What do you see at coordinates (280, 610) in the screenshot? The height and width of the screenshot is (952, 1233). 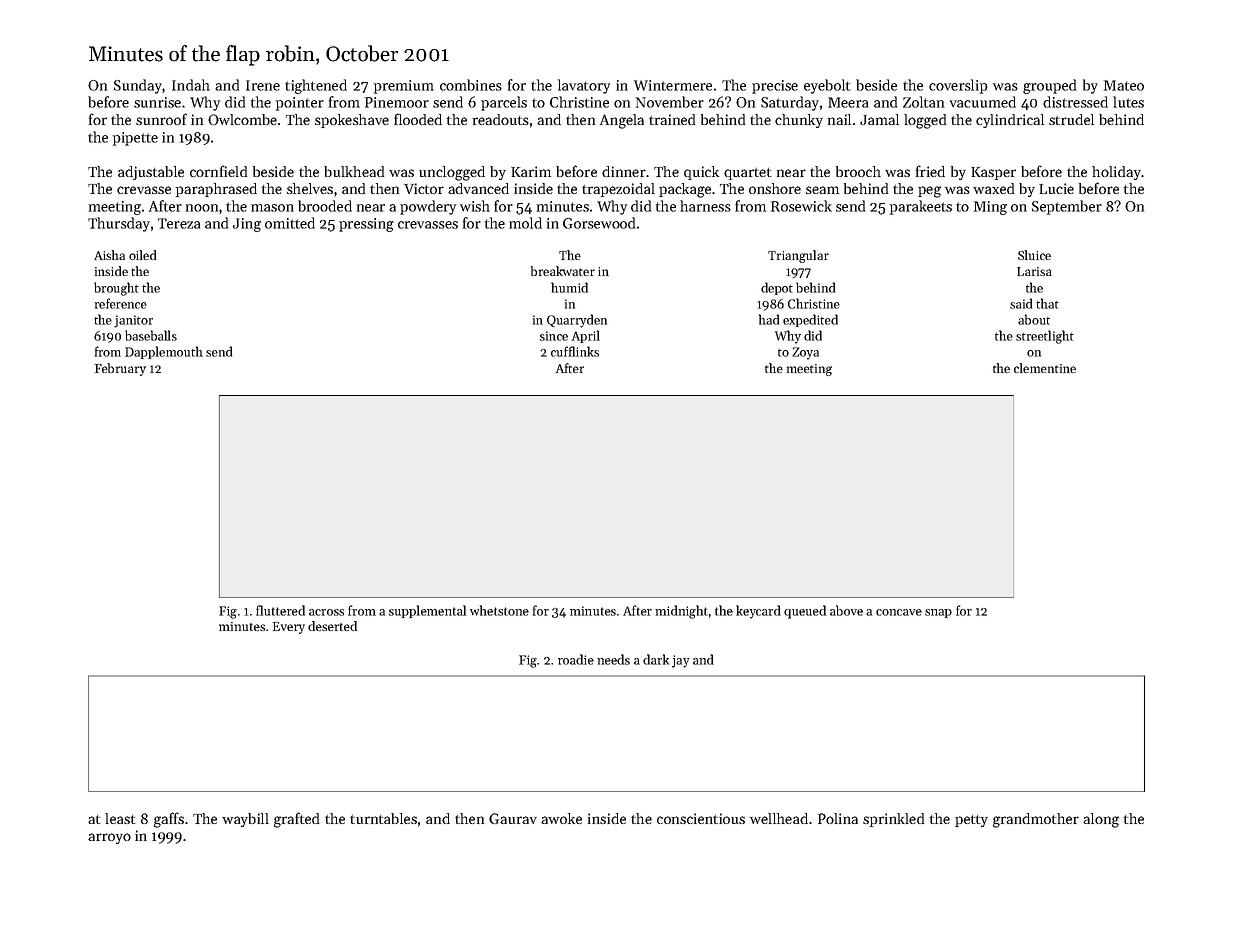 I see `fluttered` at bounding box center [280, 610].
